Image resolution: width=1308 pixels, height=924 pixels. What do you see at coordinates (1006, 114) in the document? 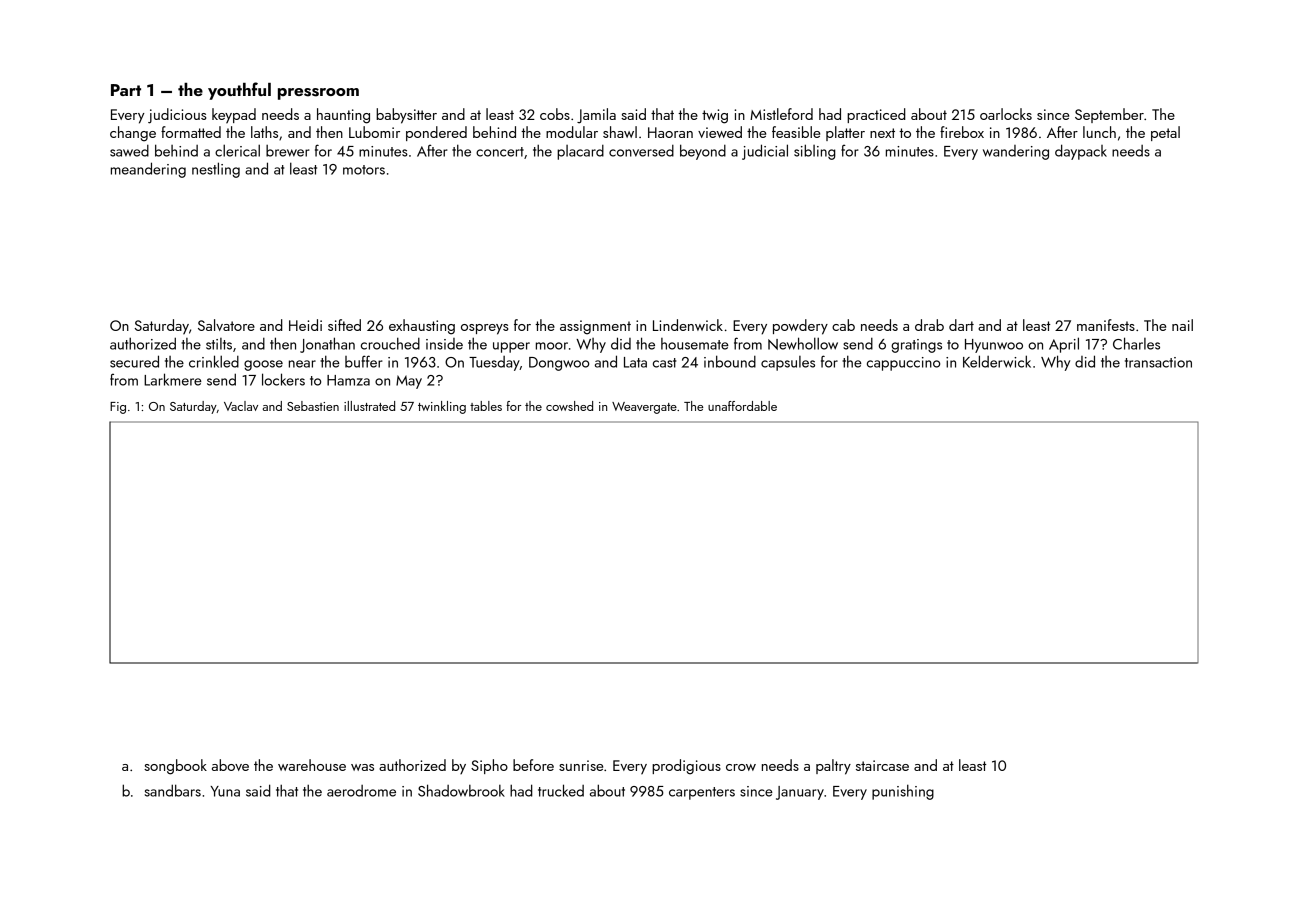
I see `oarlocks` at bounding box center [1006, 114].
